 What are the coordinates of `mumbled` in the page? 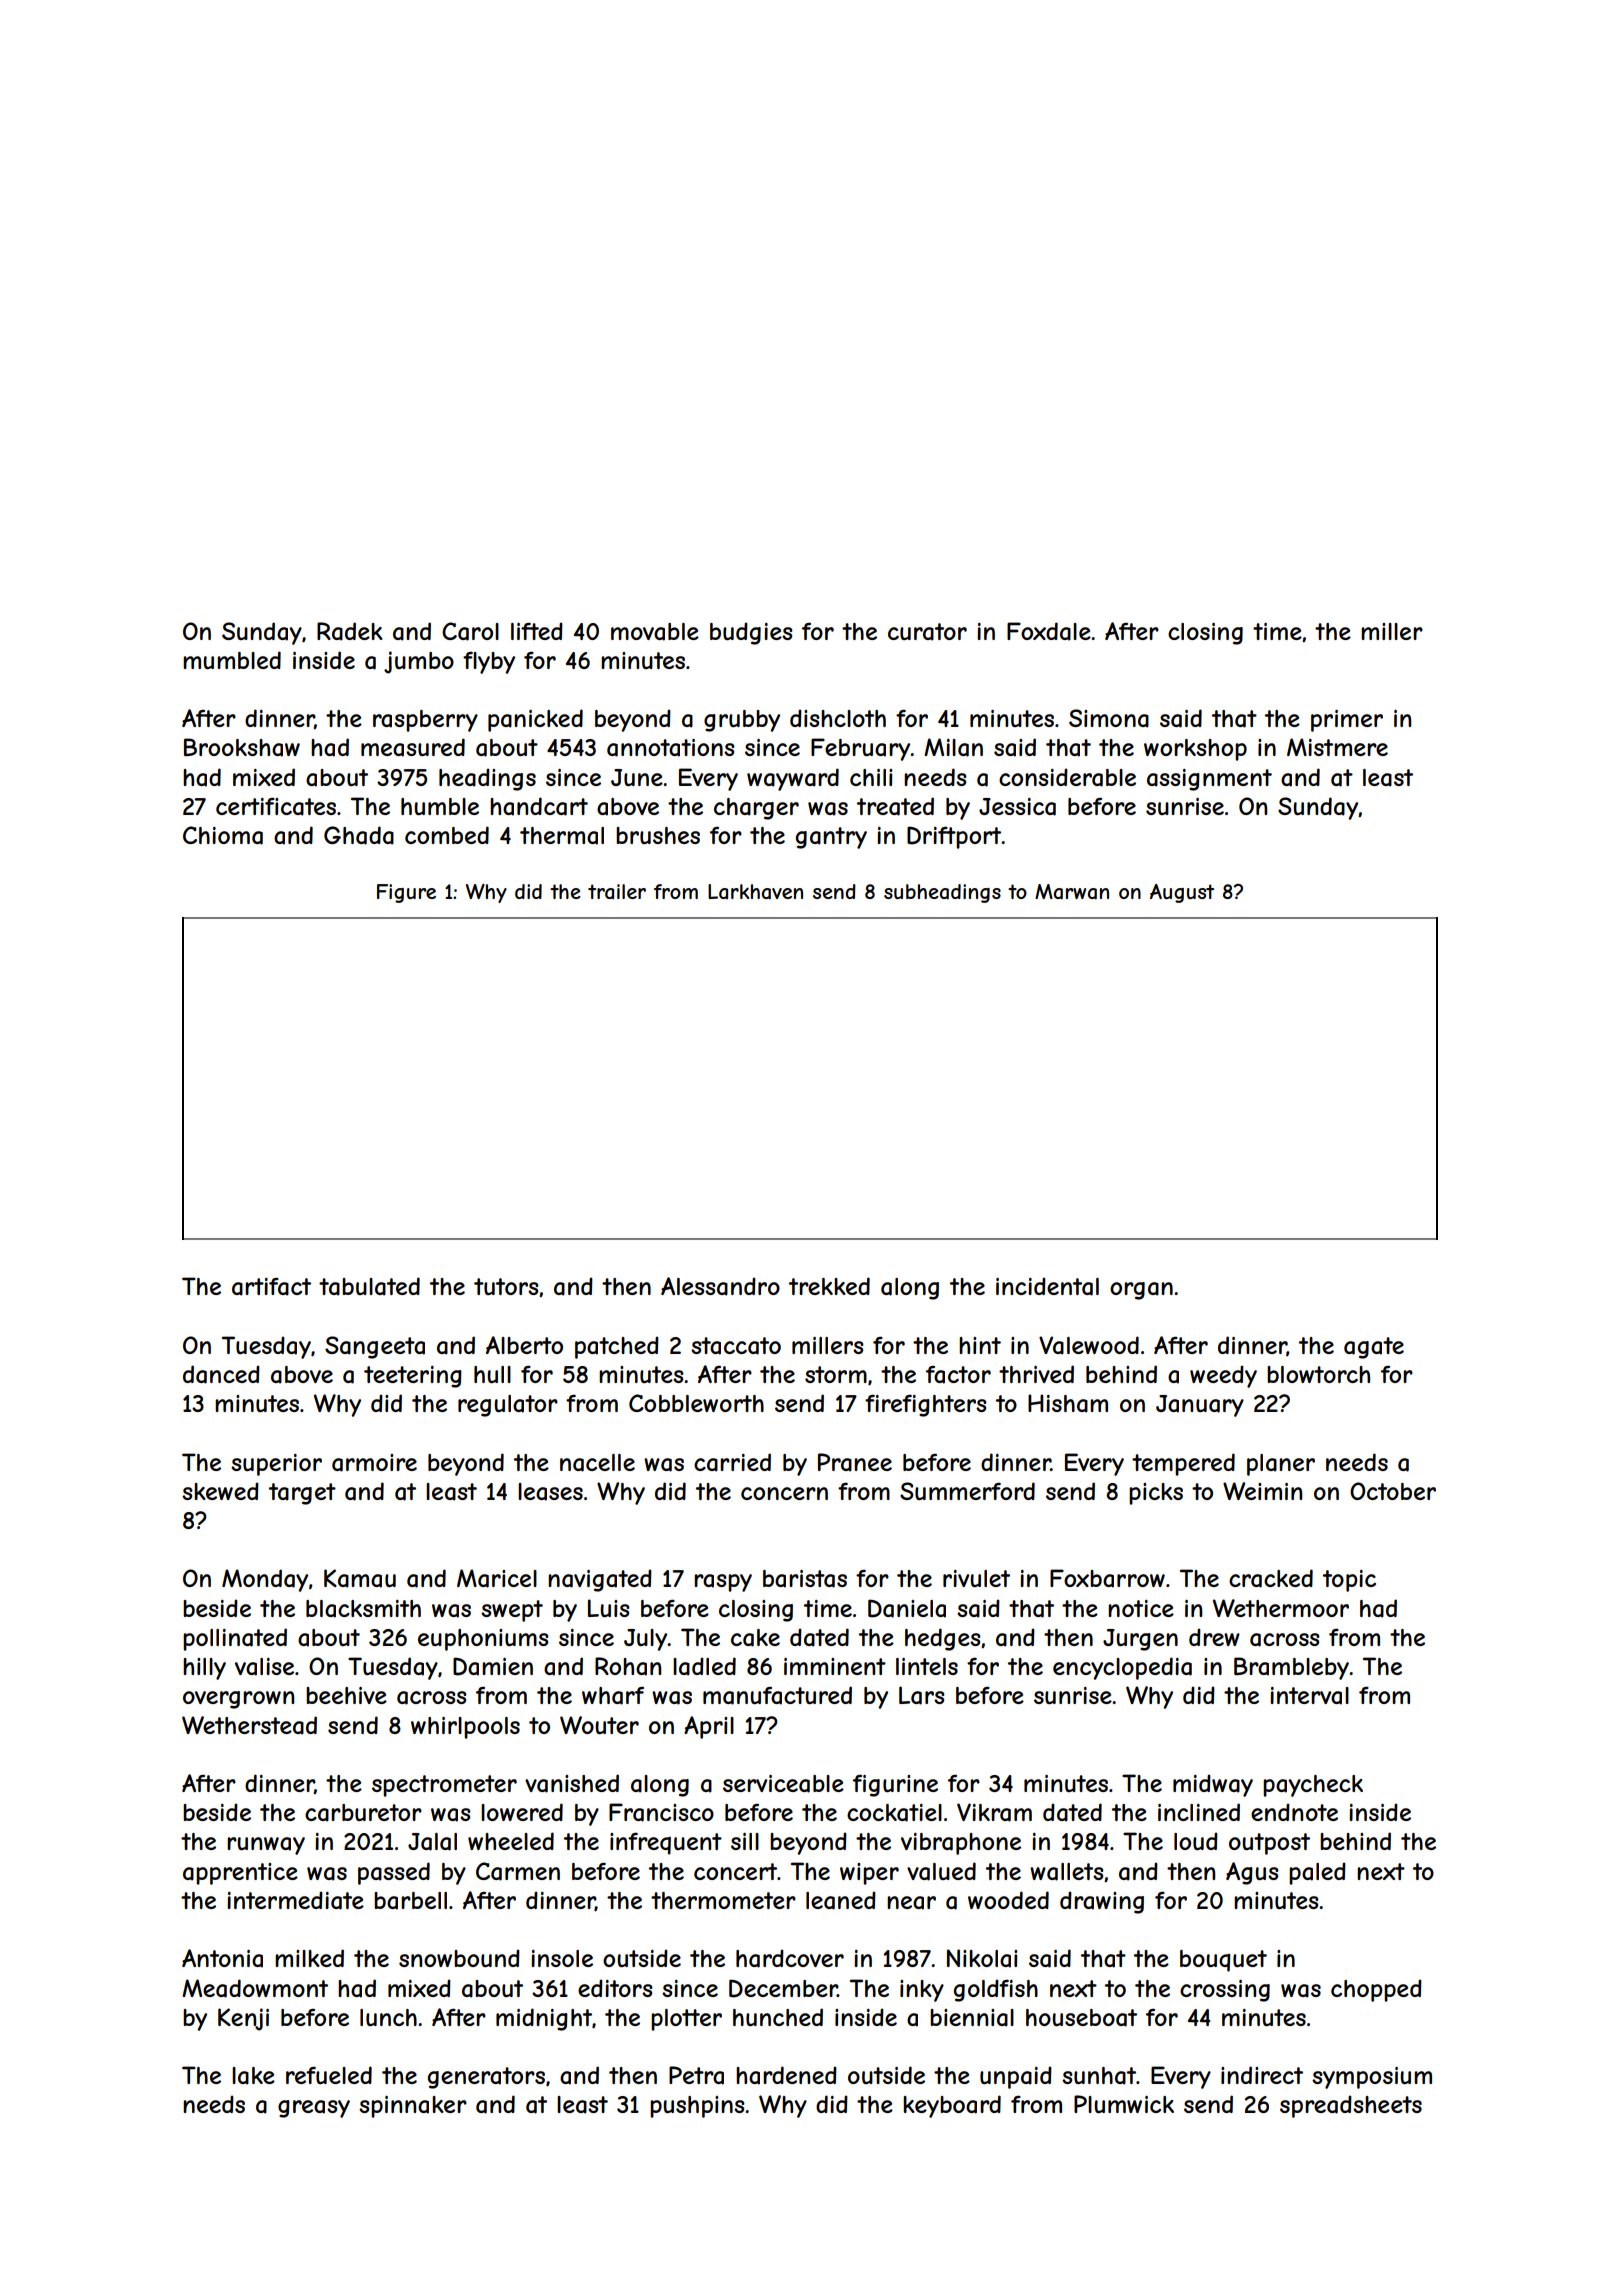 It's located at (232, 660).
